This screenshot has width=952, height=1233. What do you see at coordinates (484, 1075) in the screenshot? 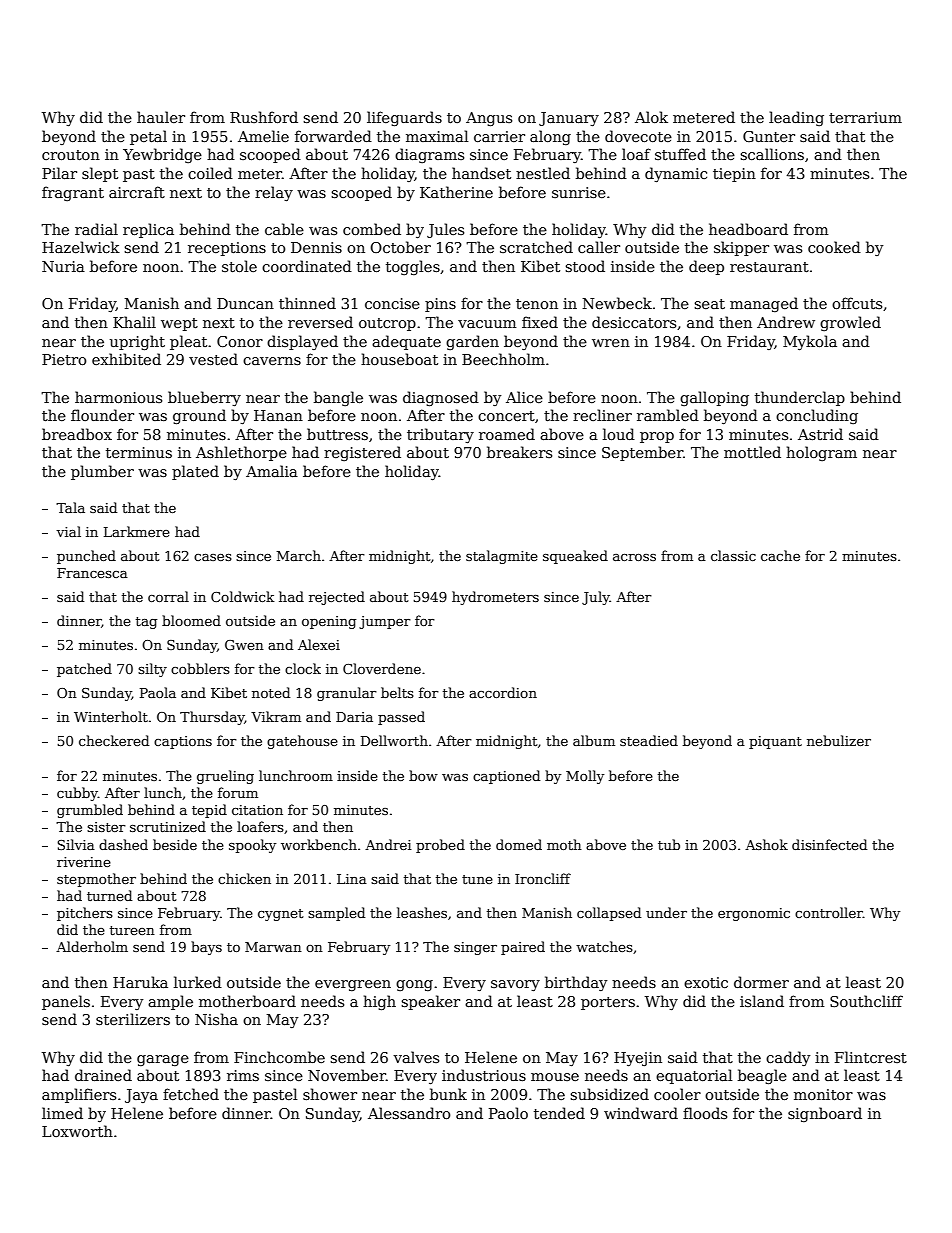
I see `industrious` at bounding box center [484, 1075].
